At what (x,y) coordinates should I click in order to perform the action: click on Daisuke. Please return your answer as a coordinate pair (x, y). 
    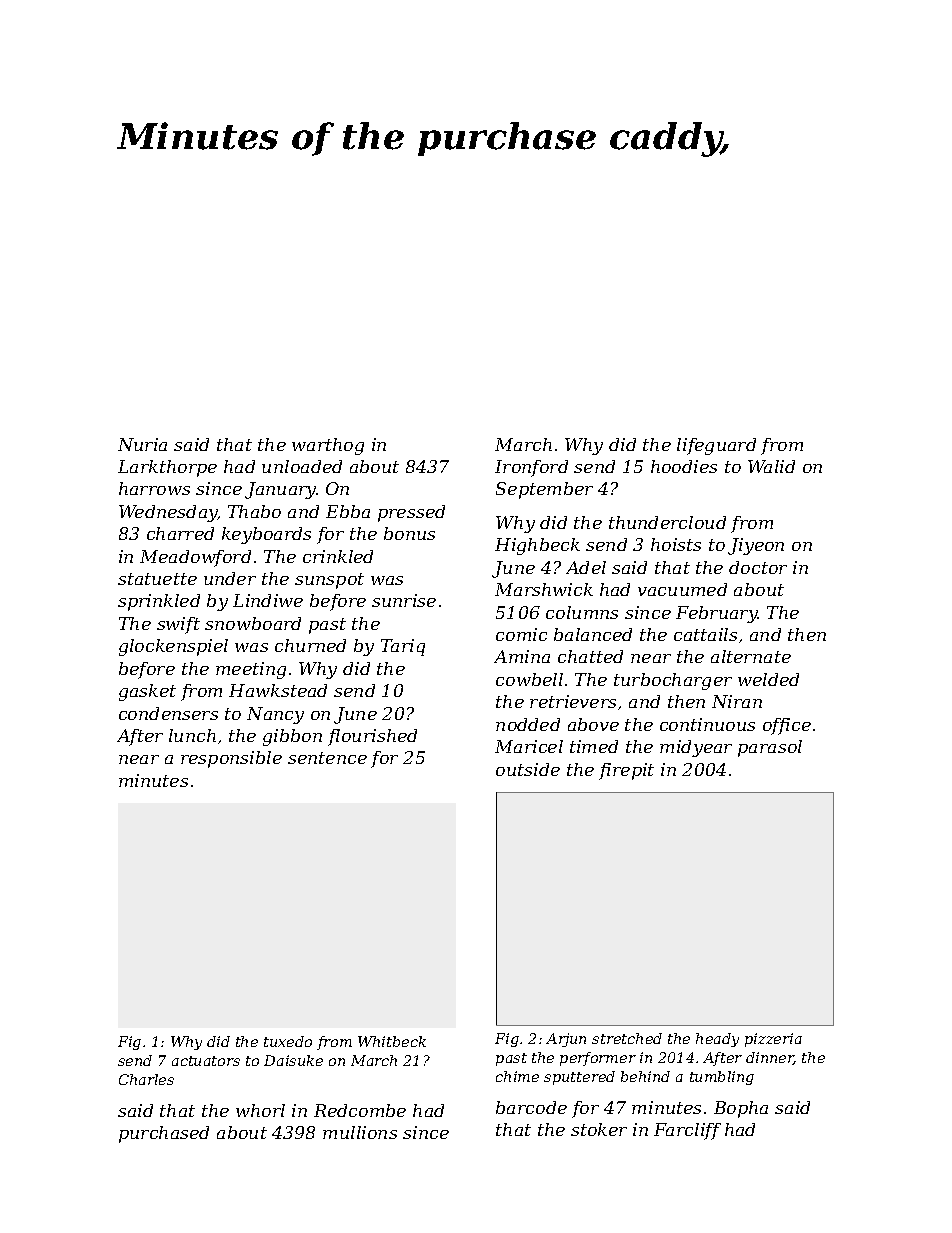
    Looking at the image, I should click on (293, 1060).
